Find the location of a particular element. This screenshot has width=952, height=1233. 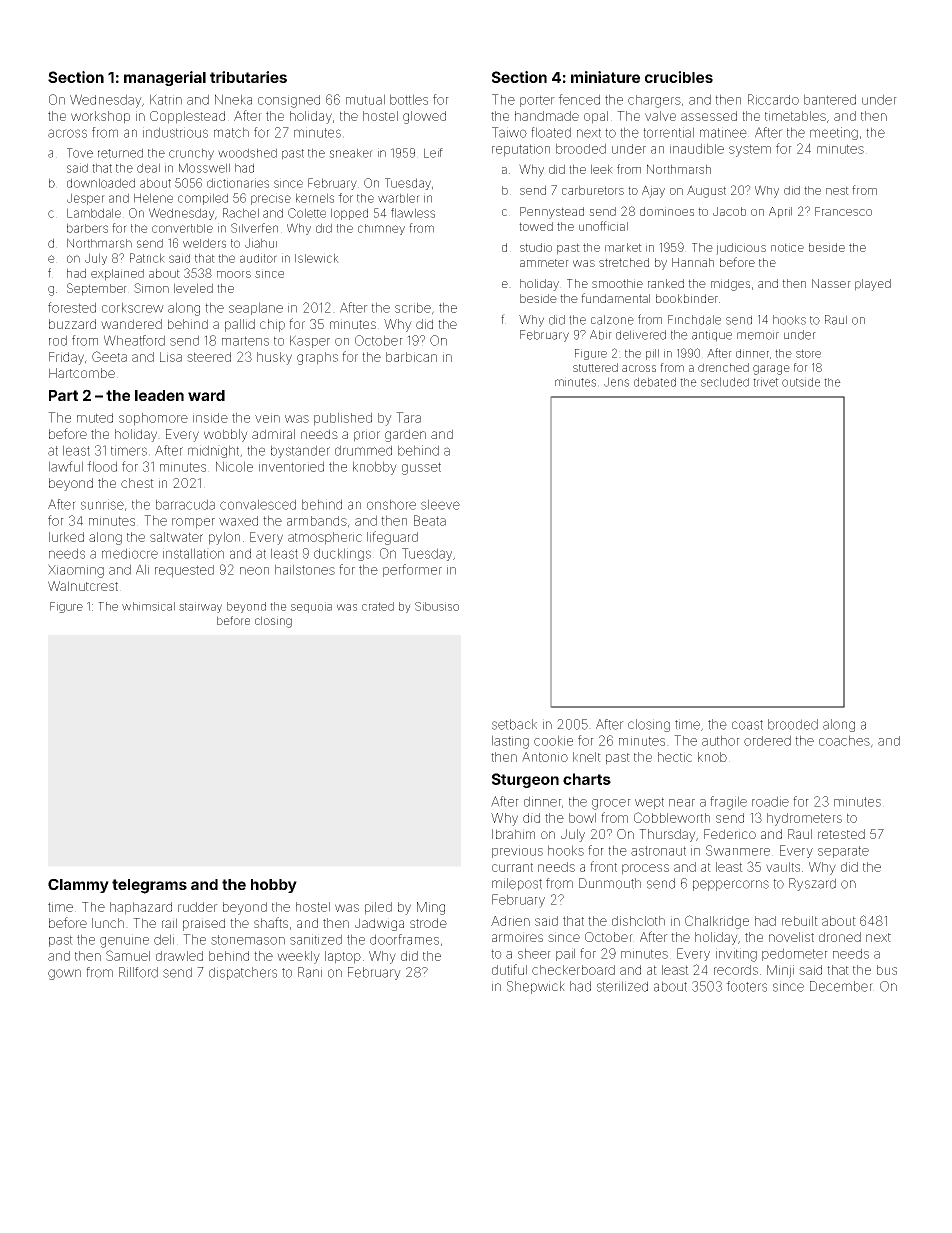

Islewick is located at coordinates (317, 258).
